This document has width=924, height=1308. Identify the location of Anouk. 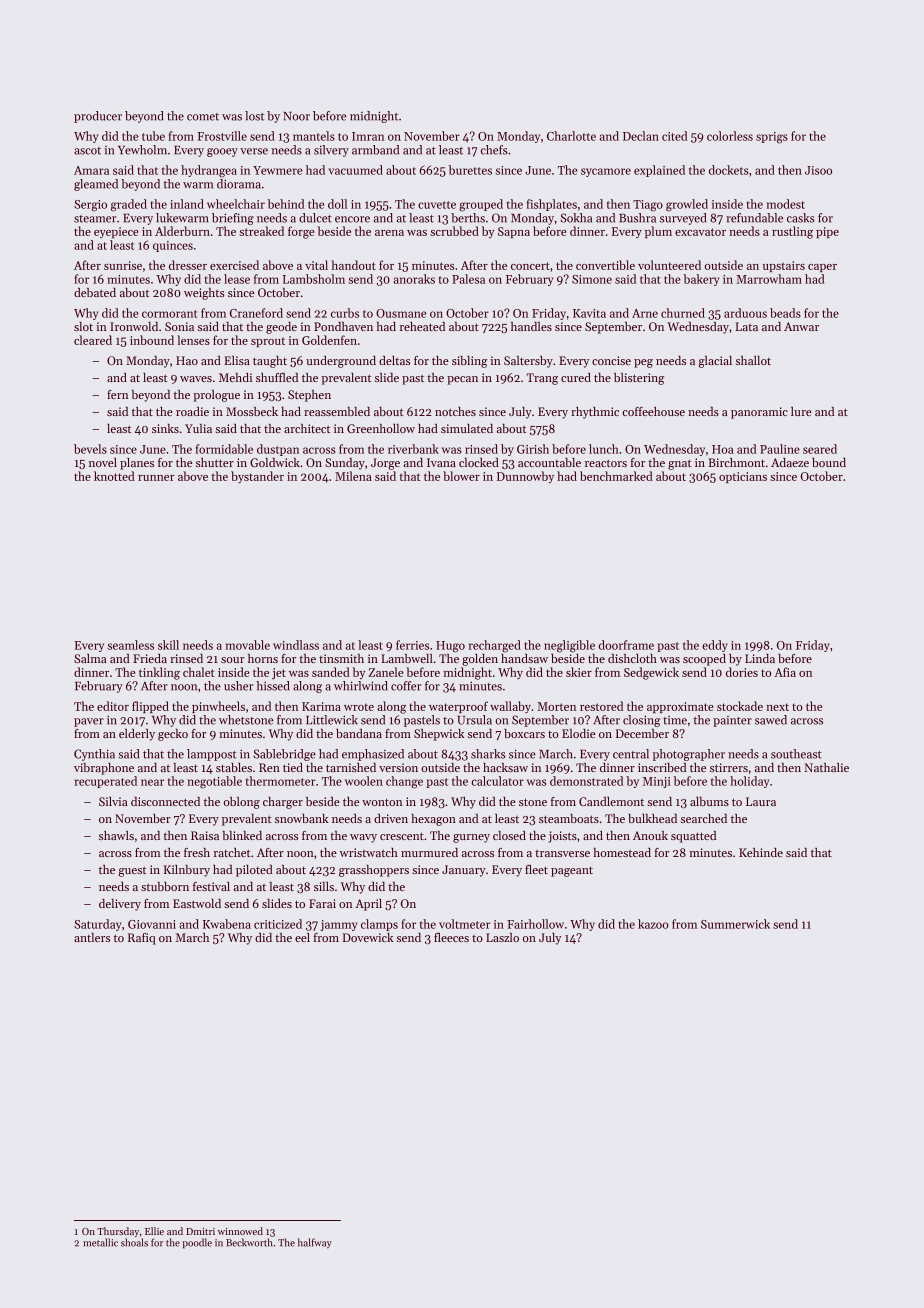
(650, 835).
